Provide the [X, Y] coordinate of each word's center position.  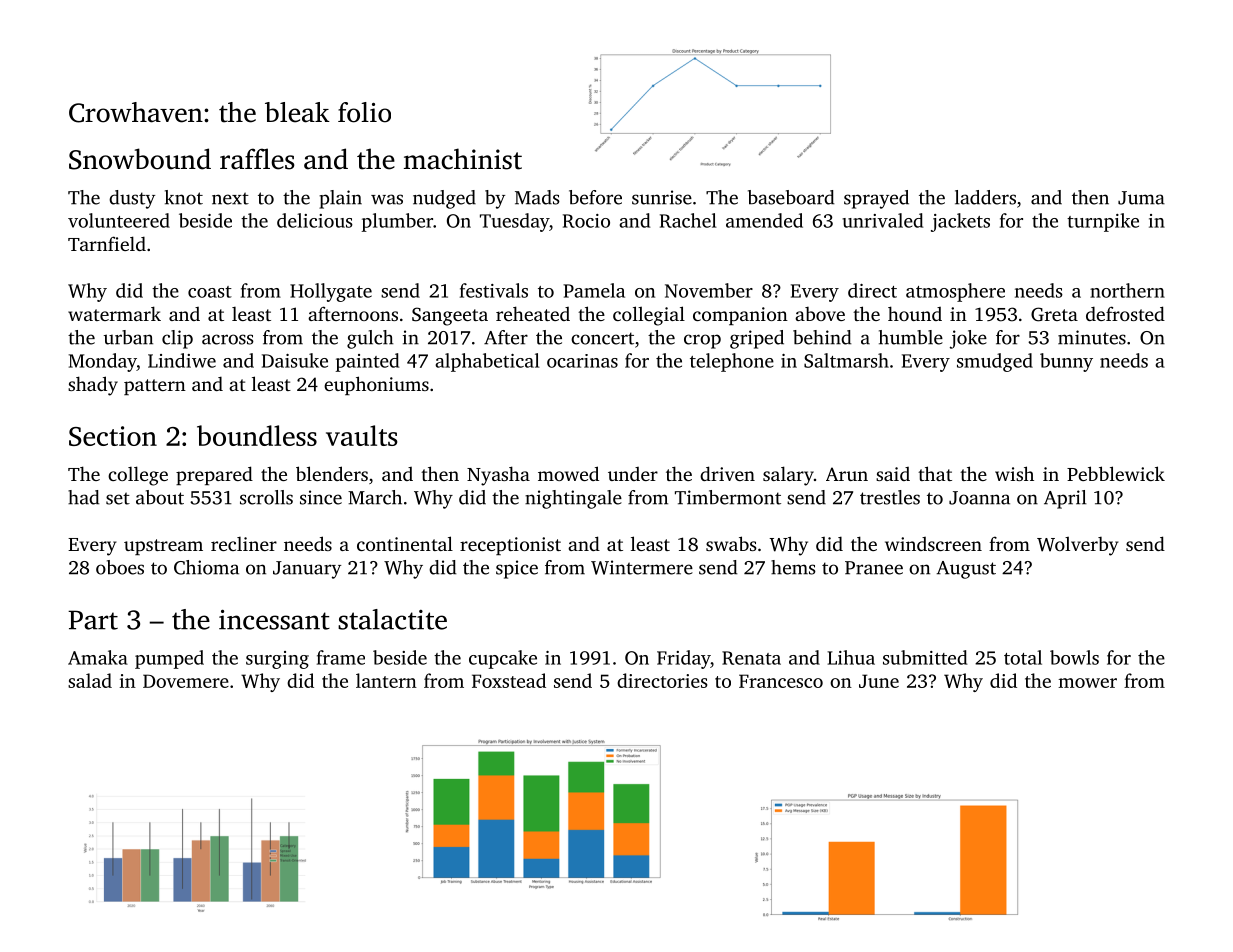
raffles [257, 159]
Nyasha [498, 476]
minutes [1092, 337]
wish [1014, 473]
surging [277, 660]
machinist [463, 159]
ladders [985, 197]
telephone [732, 362]
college [138, 476]
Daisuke [295, 360]
